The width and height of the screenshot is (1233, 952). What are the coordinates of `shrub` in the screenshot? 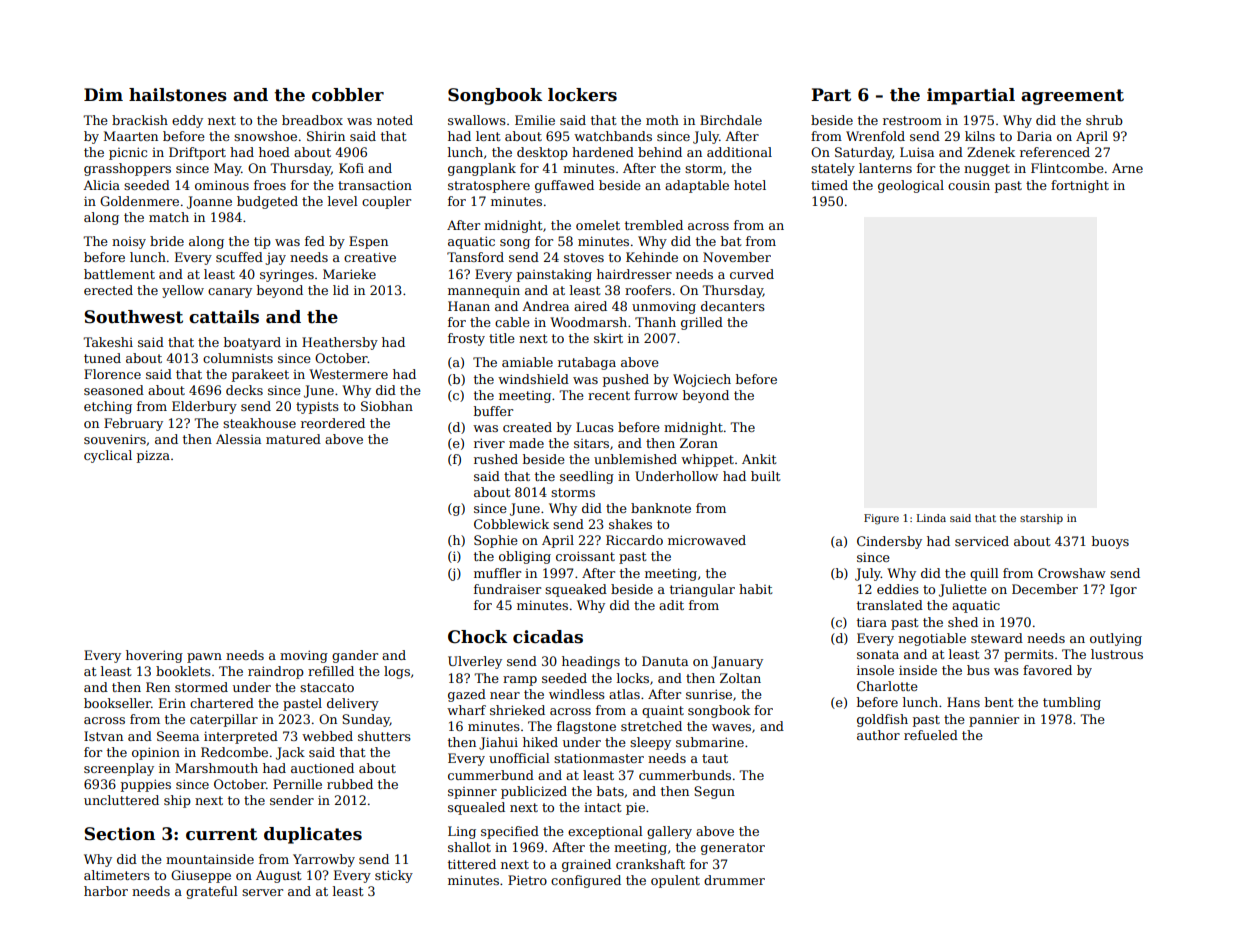 It's located at (1104, 120).
